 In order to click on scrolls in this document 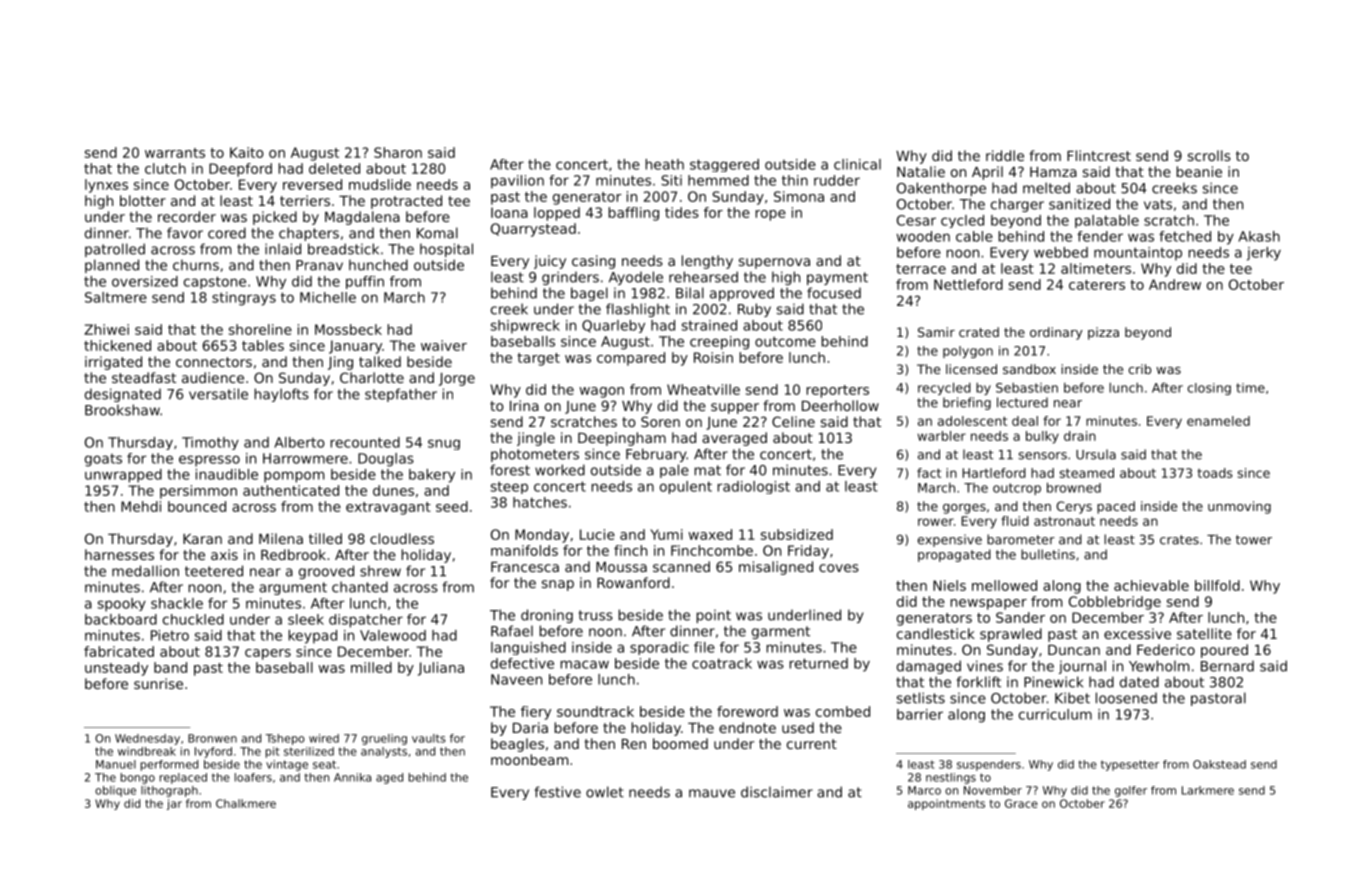, I will do `click(1209, 155)`.
